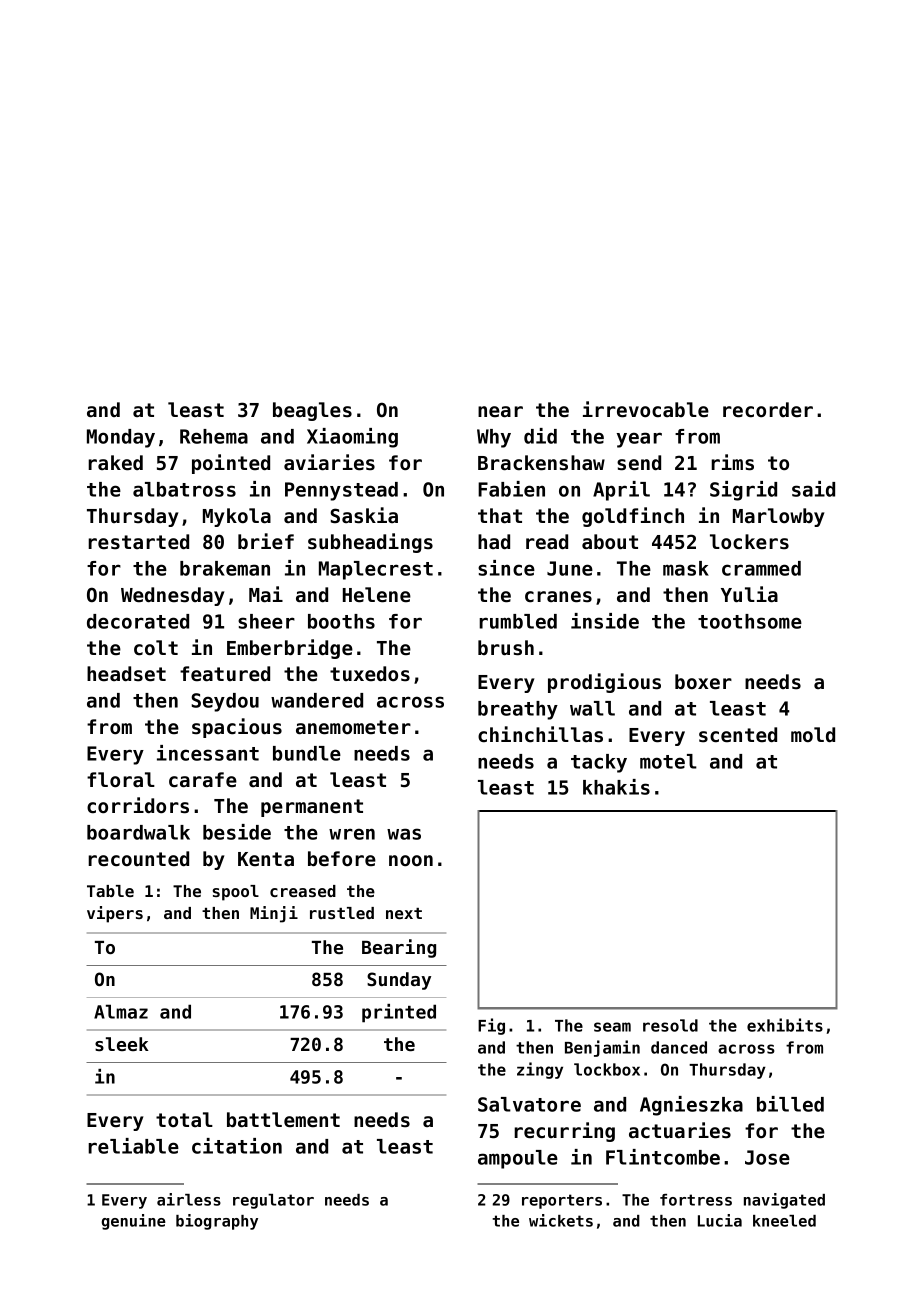  Describe the element at coordinates (225, 702) in the screenshot. I see `Seydou` at that location.
